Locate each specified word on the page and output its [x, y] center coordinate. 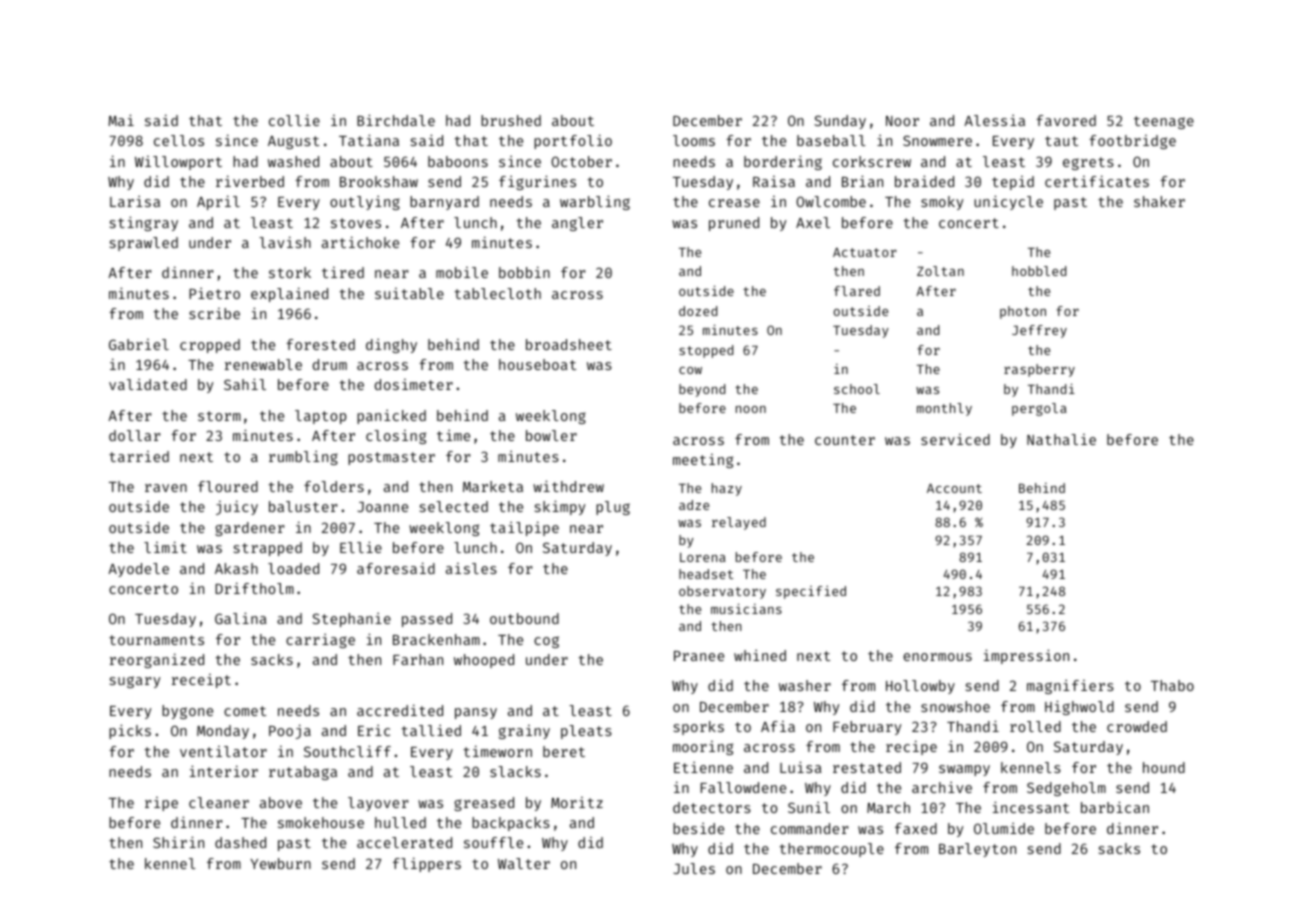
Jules [694, 868]
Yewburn [280, 863]
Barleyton [977, 850]
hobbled [1039, 271]
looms [694, 140]
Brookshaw [379, 181]
